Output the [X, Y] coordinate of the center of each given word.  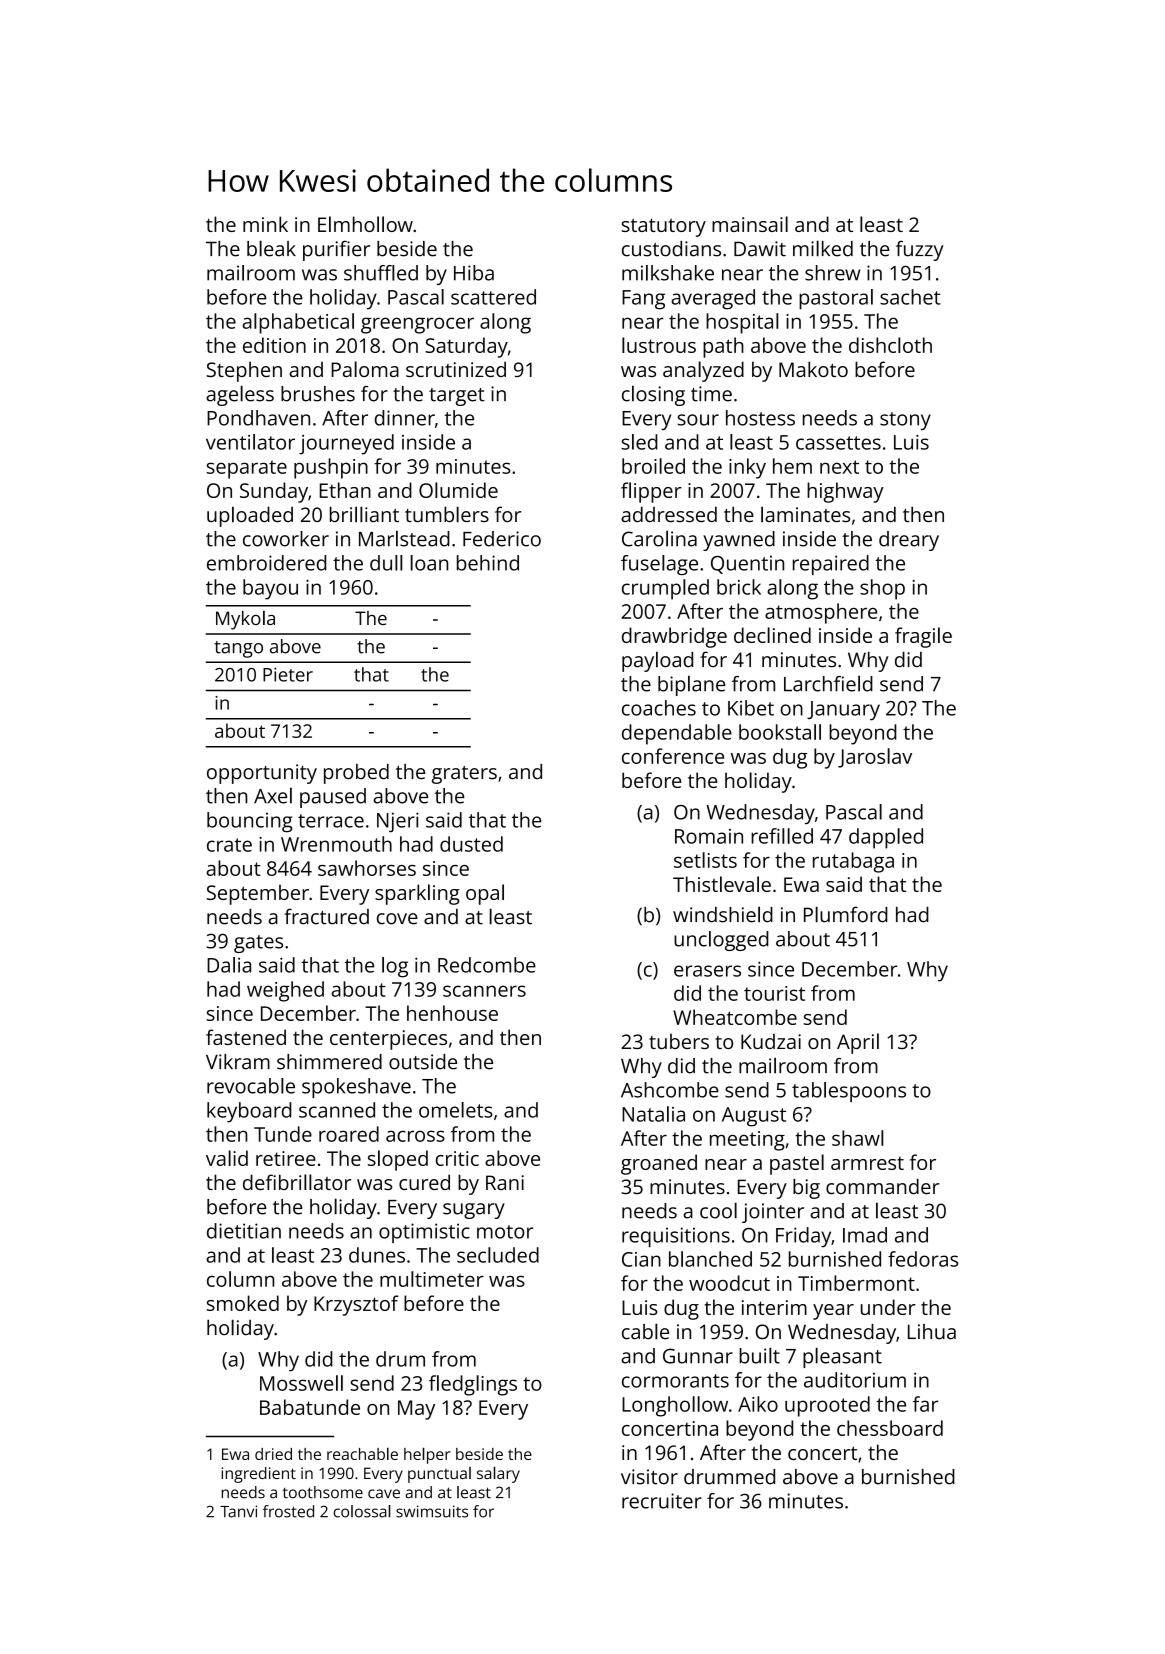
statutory [663, 227]
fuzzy [920, 250]
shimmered [329, 1062]
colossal [362, 1511]
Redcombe [487, 965]
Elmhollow [365, 224]
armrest [867, 1163]
